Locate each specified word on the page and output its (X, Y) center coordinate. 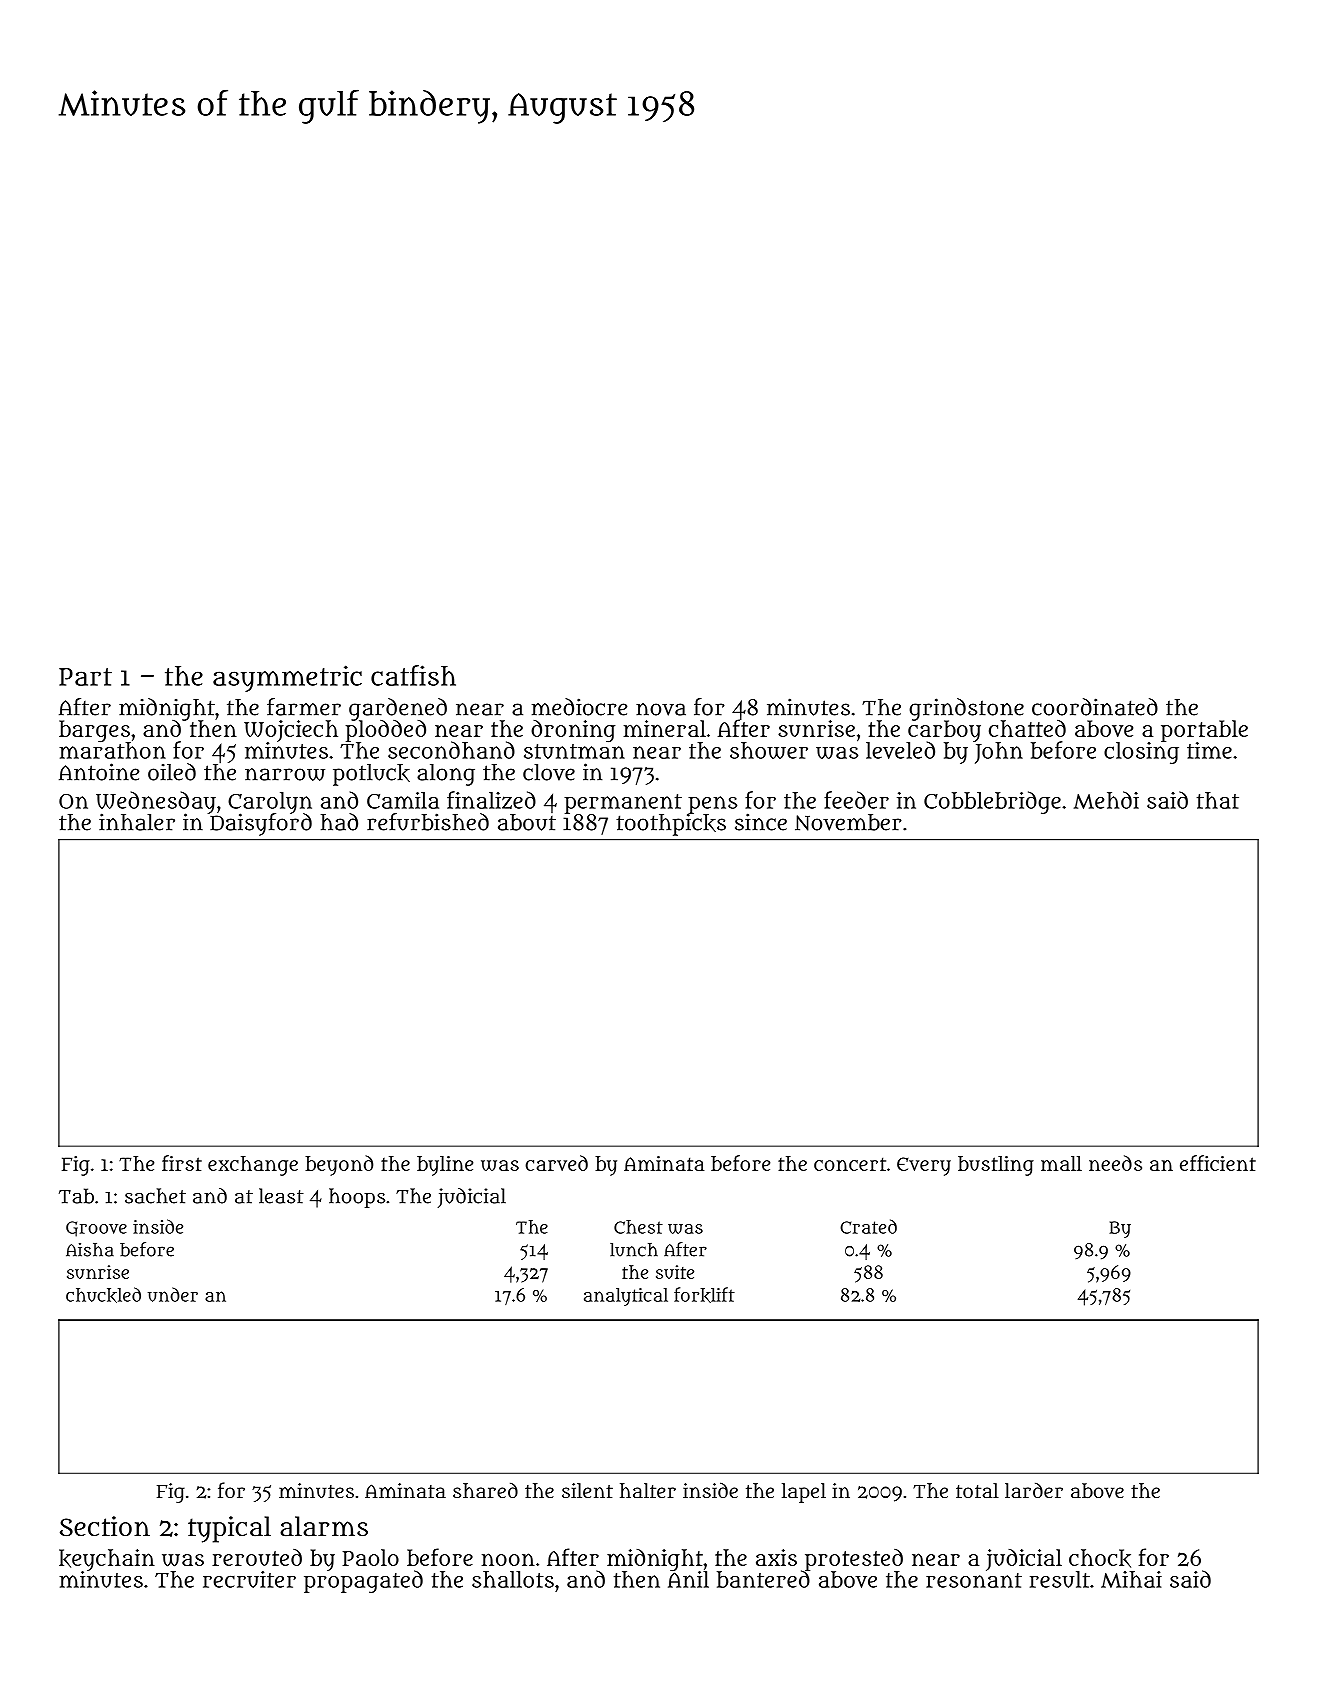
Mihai (1131, 1579)
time (1209, 750)
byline (445, 1166)
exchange (253, 1166)
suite (675, 1272)
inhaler (137, 822)
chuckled (103, 1295)
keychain (107, 1560)
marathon (112, 750)
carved (556, 1163)
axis (776, 1557)
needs (1115, 1163)
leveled (900, 750)
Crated (868, 1226)
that (1218, 800)
